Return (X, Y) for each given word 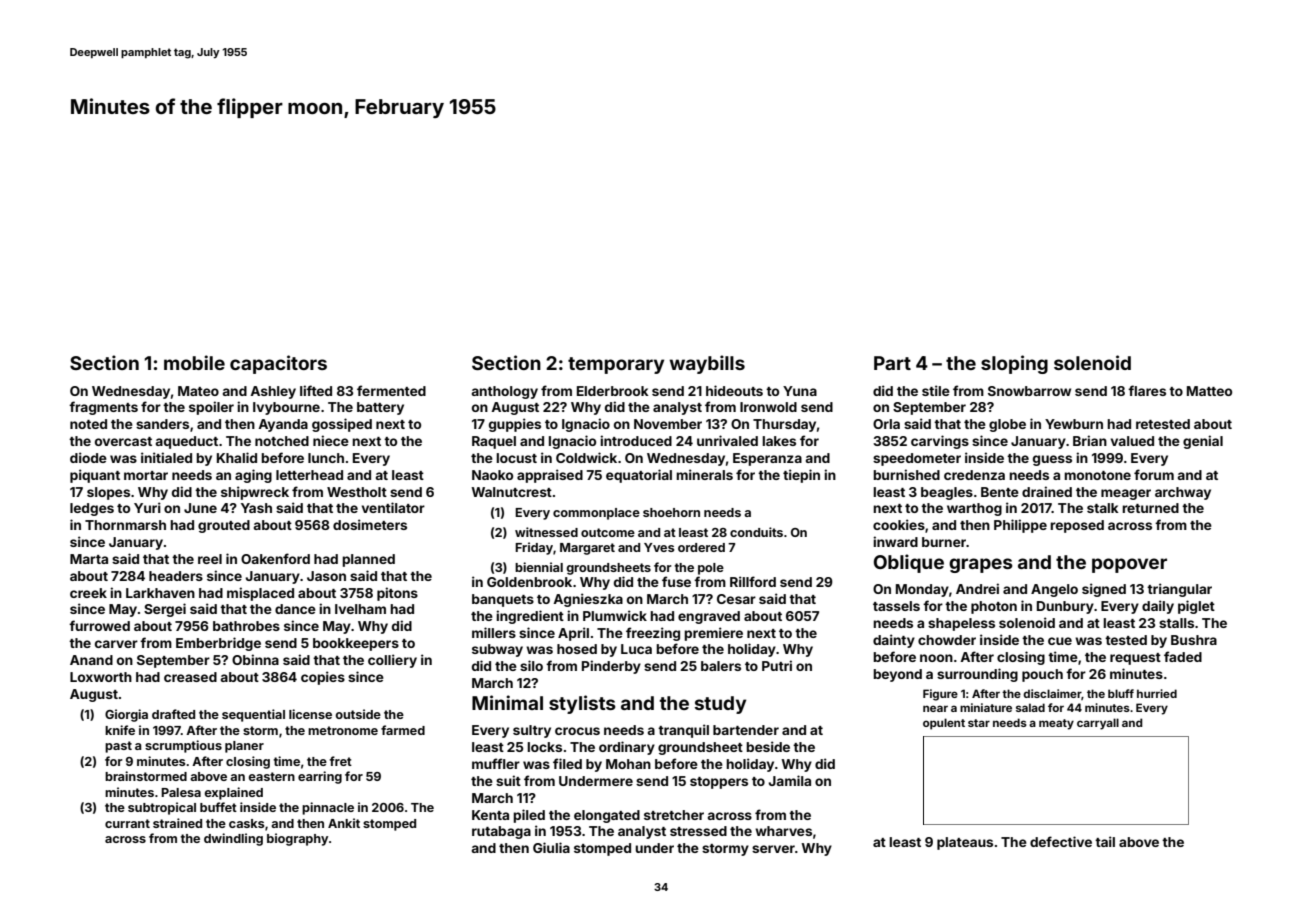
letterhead (309, 475)
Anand (91, 660)
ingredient (530, 617)
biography (297, 839)
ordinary (627, 748)
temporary (616, 365)
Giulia (551, 847)
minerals (704, 474)
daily (1158, 607)
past (118, 747)
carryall (1098, 724)
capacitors (278, 364)
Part (892, 363)
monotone (1097, 475)
